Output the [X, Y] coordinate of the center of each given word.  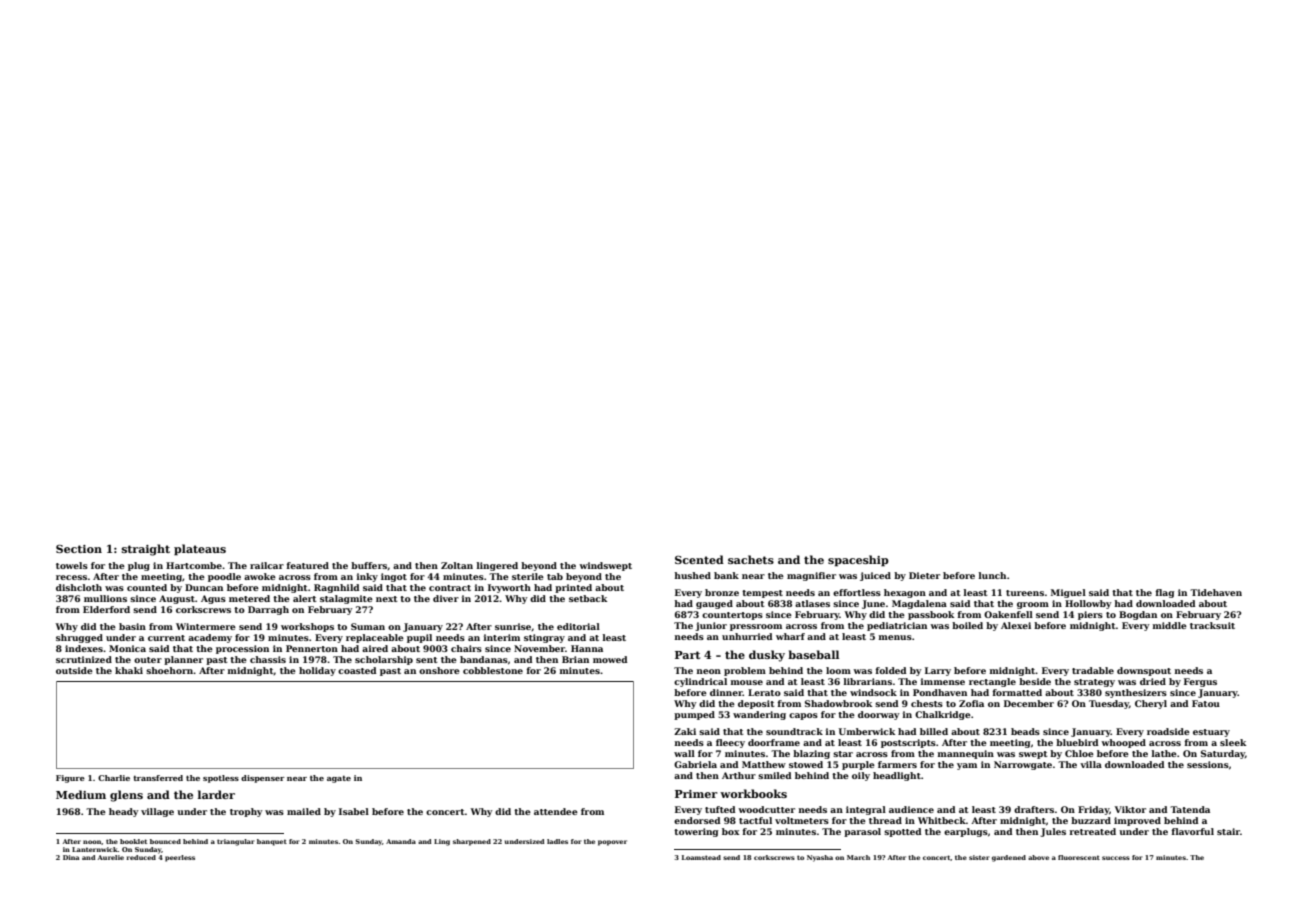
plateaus [200, 550]
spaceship [858, 561]
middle [1170, 625]
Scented [699, 559]
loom [838, 670]
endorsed [697, 820]
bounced [165, 841]
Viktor [1130, 809]
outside [74, 670]
